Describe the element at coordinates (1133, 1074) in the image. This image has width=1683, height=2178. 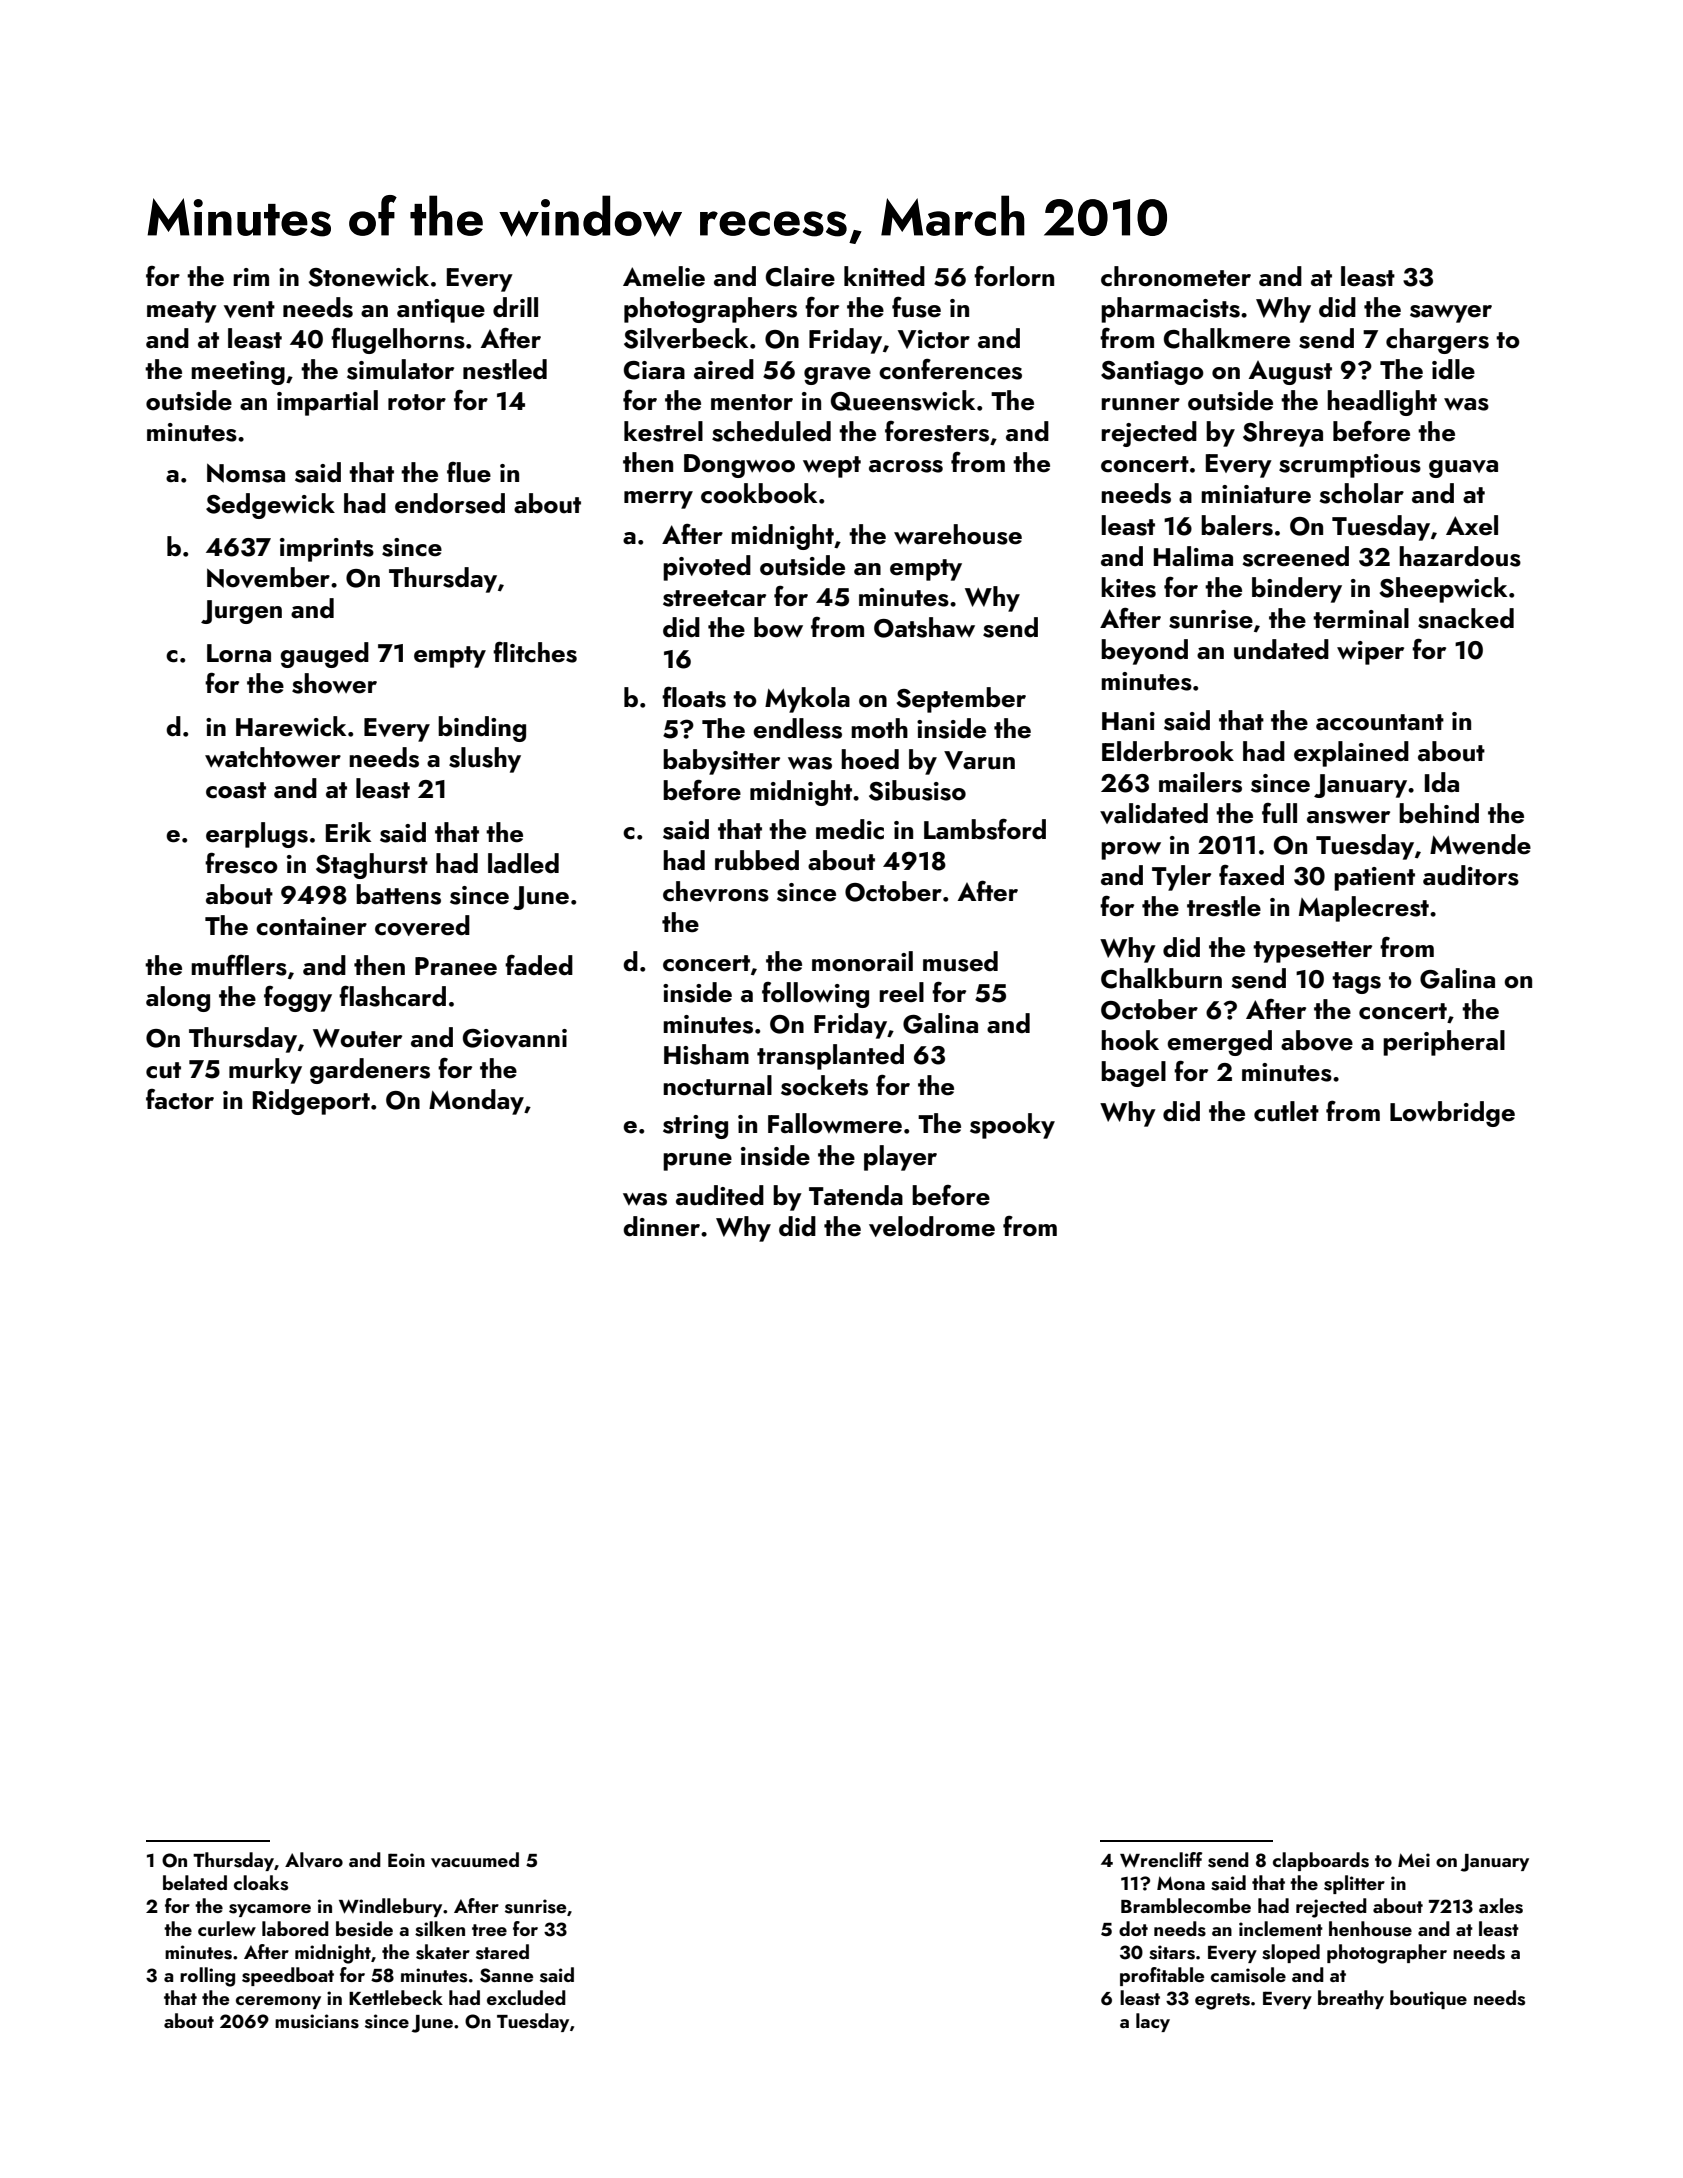
I see `bagel` at that location.
